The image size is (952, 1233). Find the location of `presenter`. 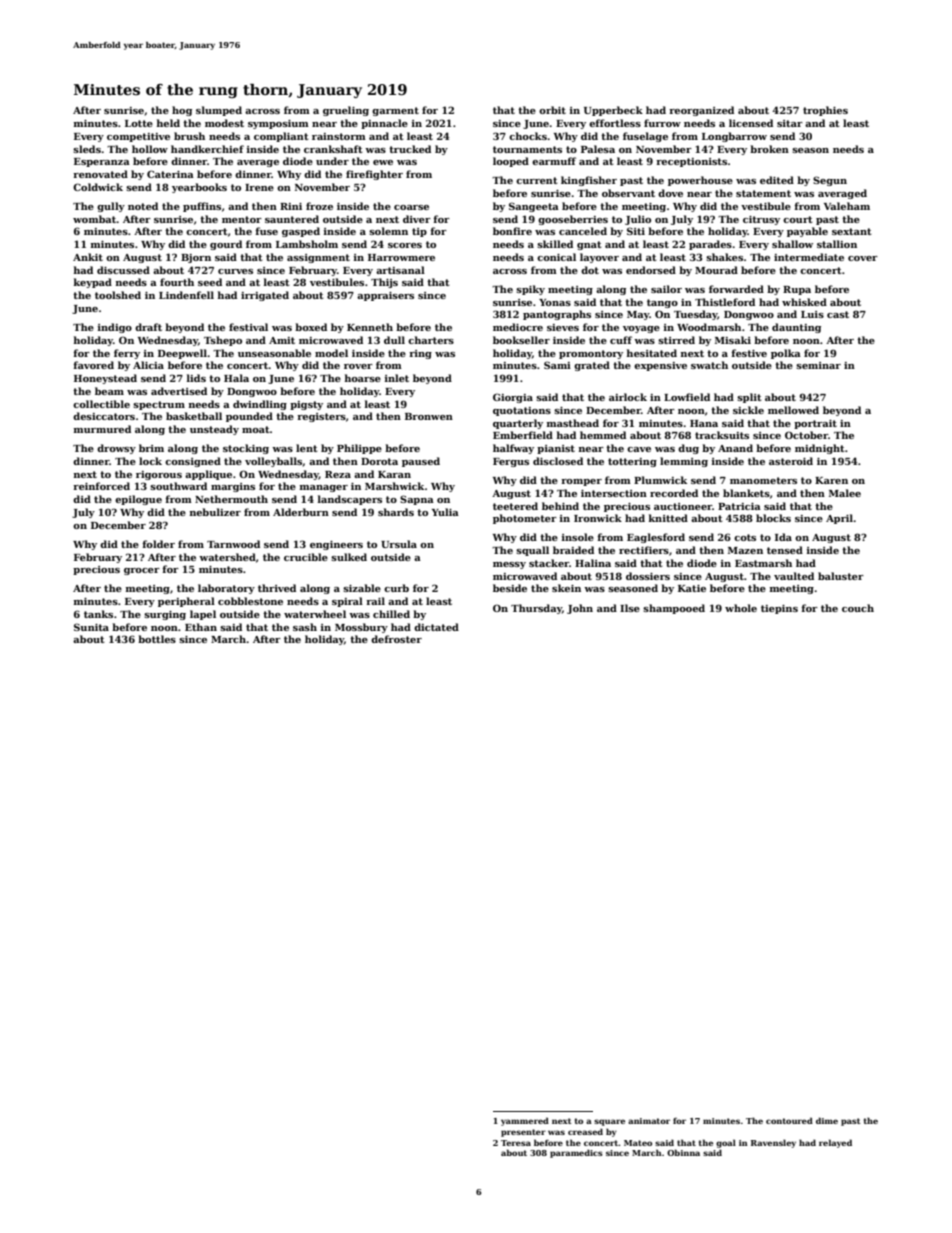

presenter is located at coordinates (523, 1133).
